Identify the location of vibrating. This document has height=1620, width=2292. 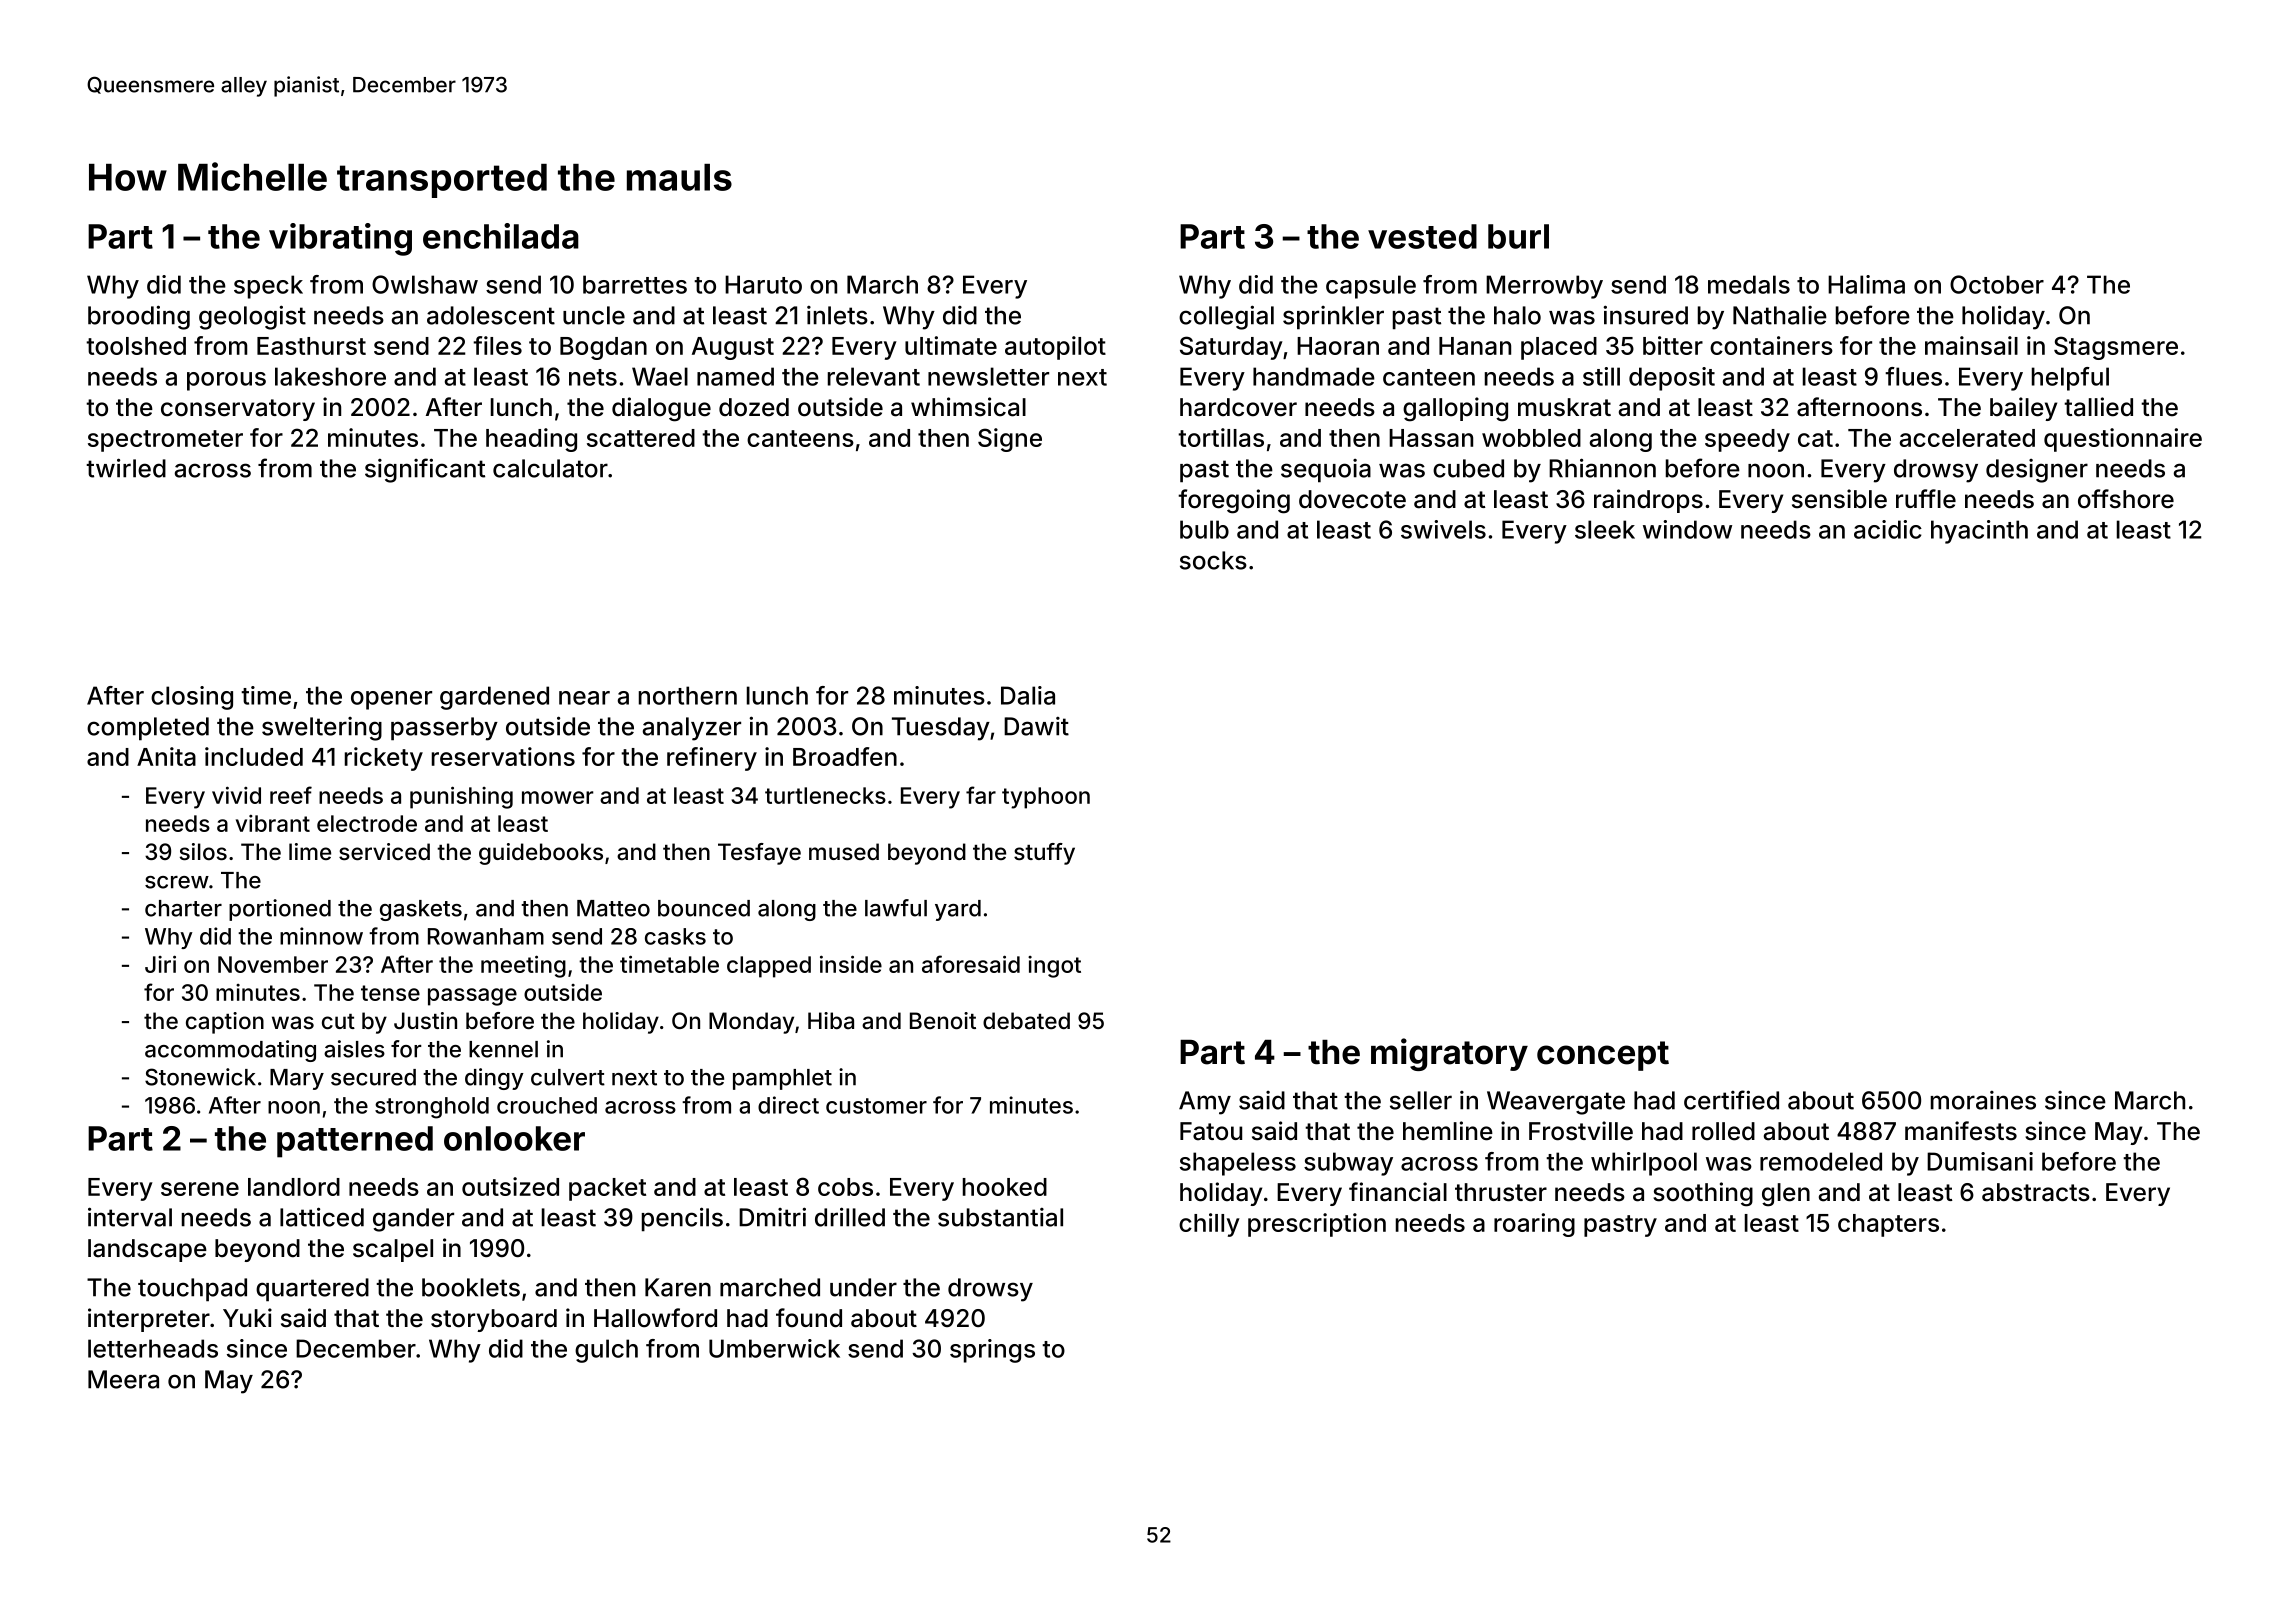
(340, 239).
